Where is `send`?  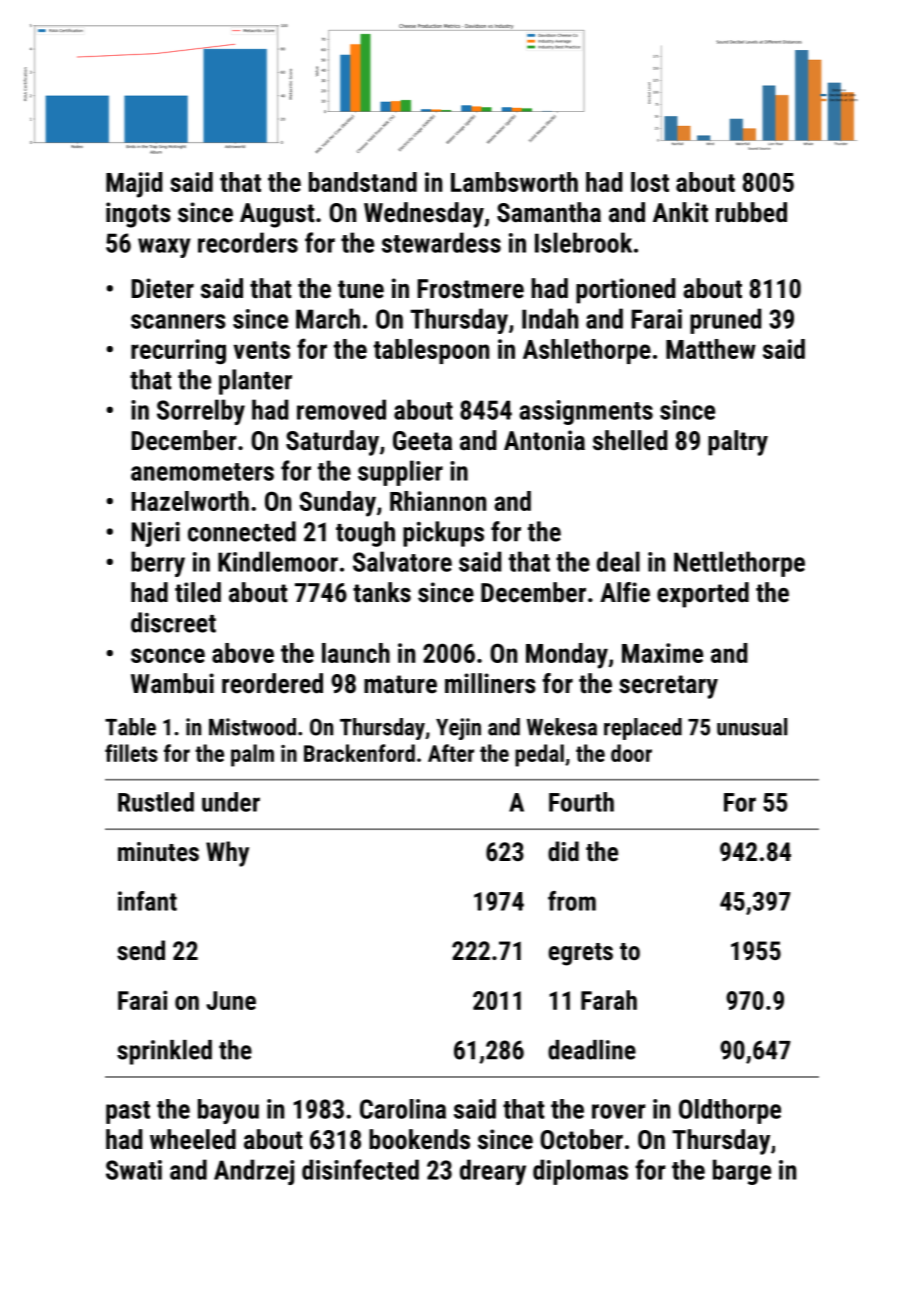
send is located at coordinates (141, 950).
